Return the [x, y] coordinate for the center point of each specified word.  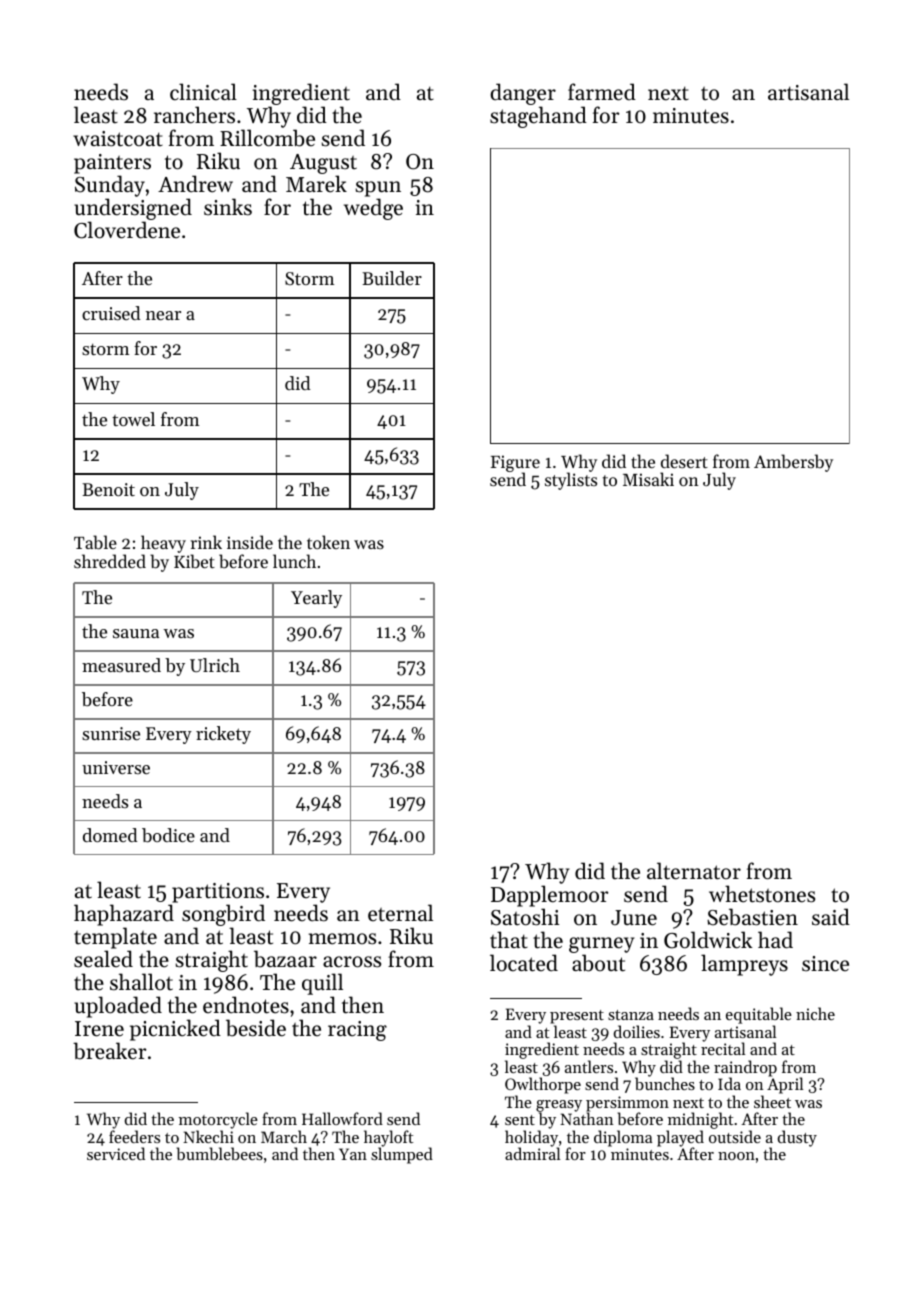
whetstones [762, 894]
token [328, 542]
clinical [203, 92]
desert [684, 461]
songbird [223, 916]
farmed [602, 92]
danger [523, 95]
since [825, 964]
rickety [223, 735]
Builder [392, 278]
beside [256, 1028]
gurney [601, 945]
